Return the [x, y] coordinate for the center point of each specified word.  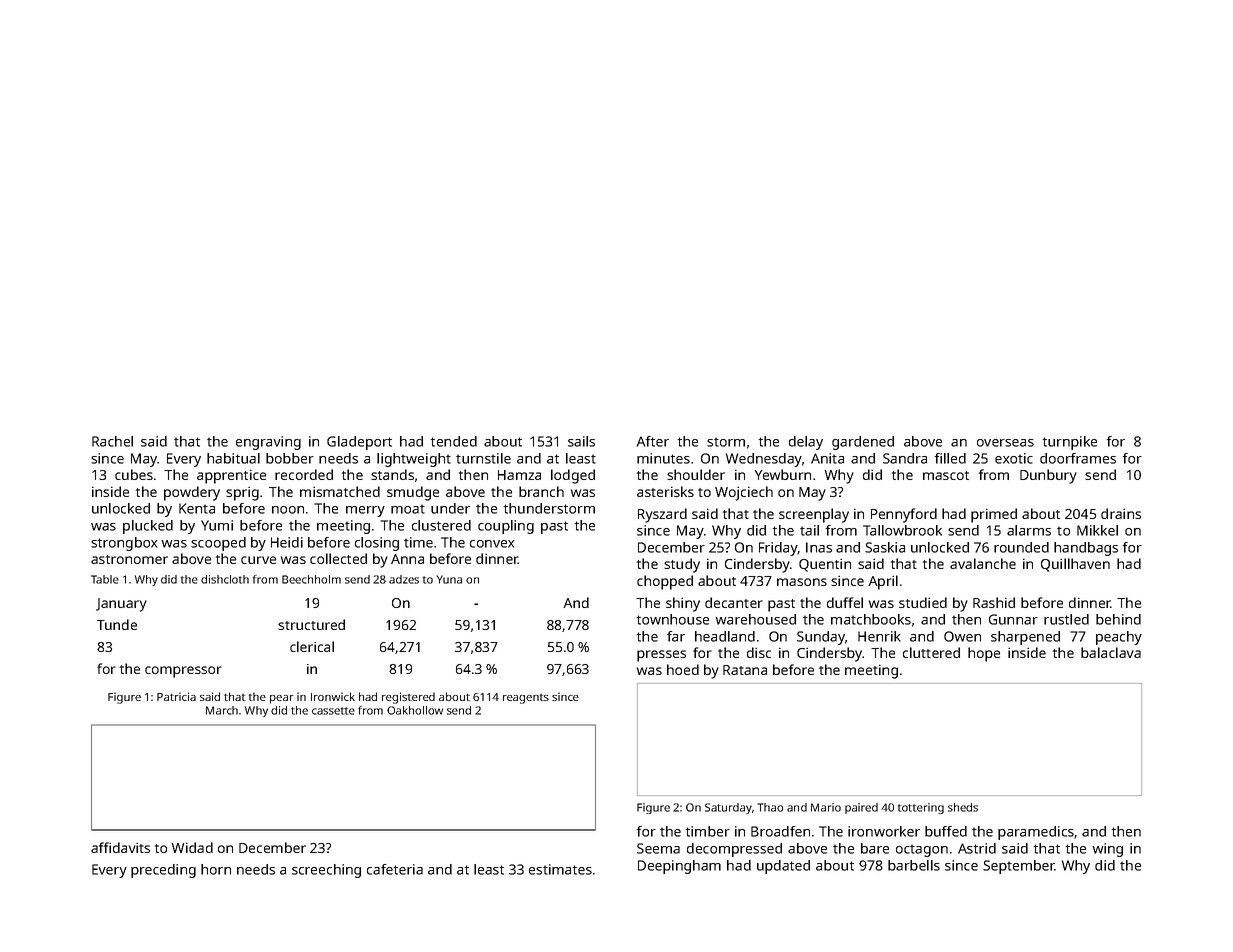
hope [984, 654]
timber [708, 831]
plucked [148, 527]
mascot [946, 475]
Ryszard [662, 515]
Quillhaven [1075, 565]
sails [581, 441]
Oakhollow [415, 710]
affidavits [120, 847]
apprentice [231, 476]
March [222, 710]
